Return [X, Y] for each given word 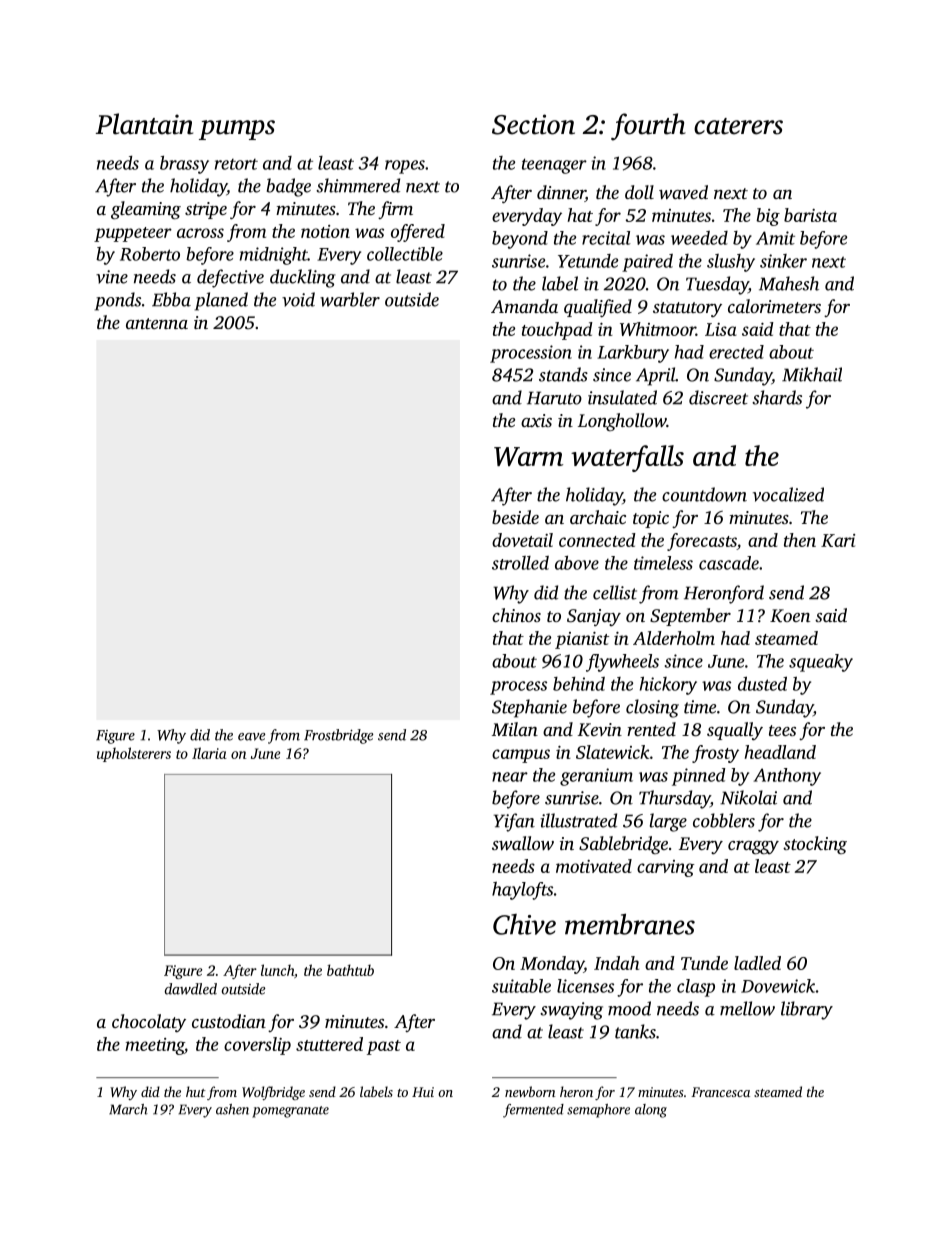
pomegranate [290, 1112]
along [651, 1111]
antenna [157, 323]
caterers [738, 126]
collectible [405, 254]
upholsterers [134, 754]
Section [533, 124]
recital [606, 238]
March [128, 1109]
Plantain [144, 124]
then [800, 540]
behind [579, 684]
